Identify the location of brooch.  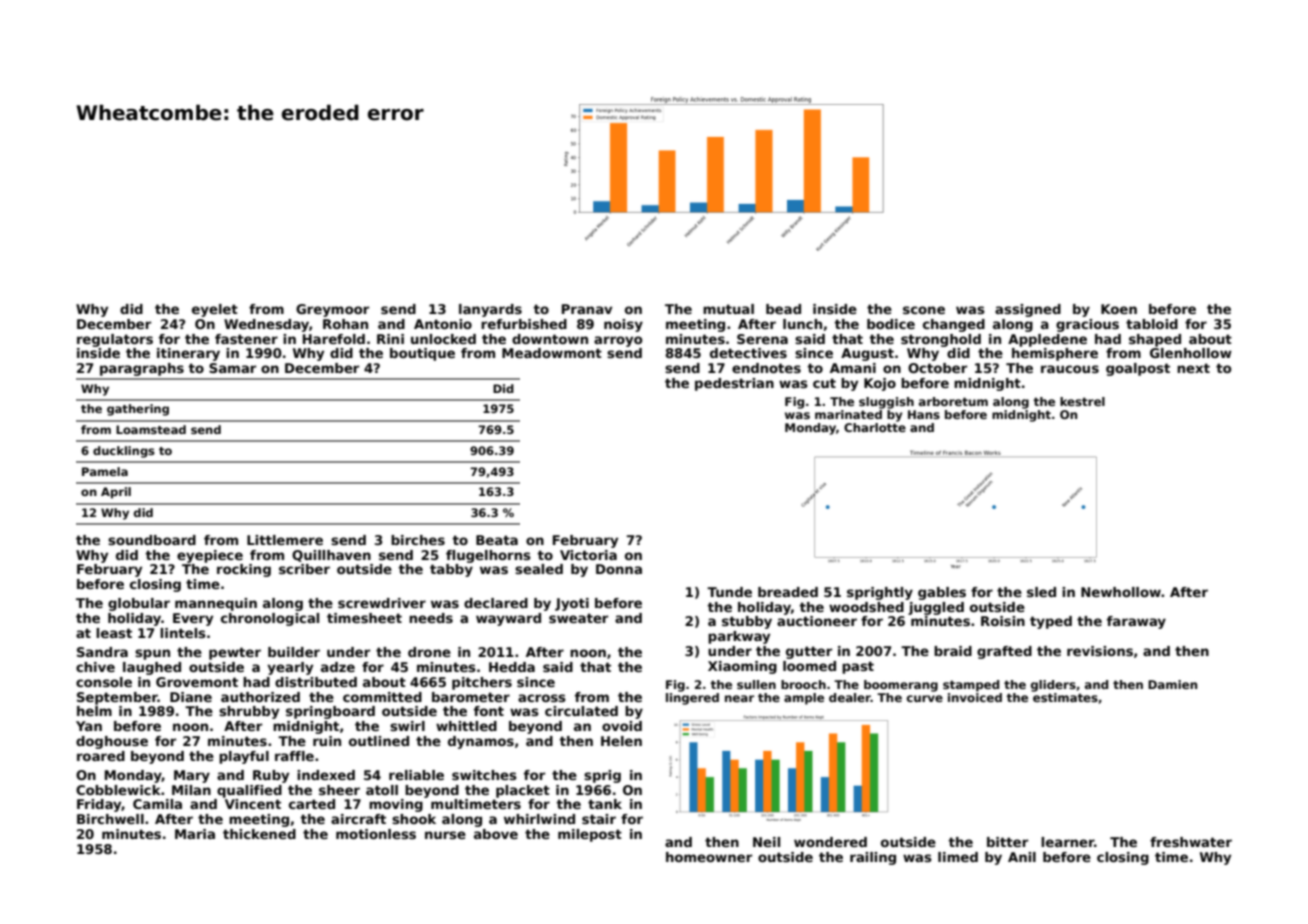
(803, 684).
